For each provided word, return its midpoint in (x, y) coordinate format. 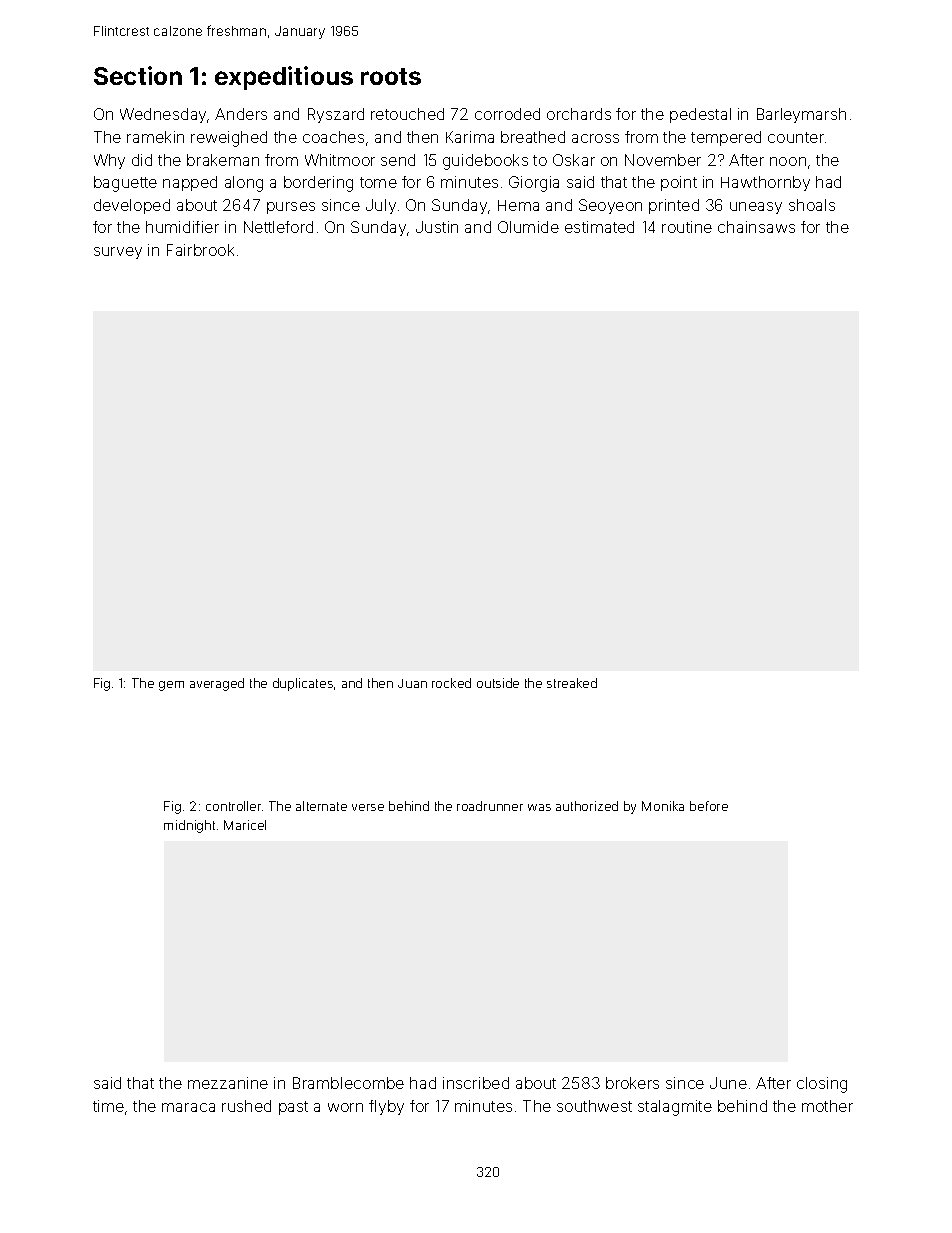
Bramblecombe (348, 1083)
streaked (572, 683)
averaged (217, 684)
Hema (518, 205)
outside (498, 683)
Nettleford (278, 227)
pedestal (700, 115)
